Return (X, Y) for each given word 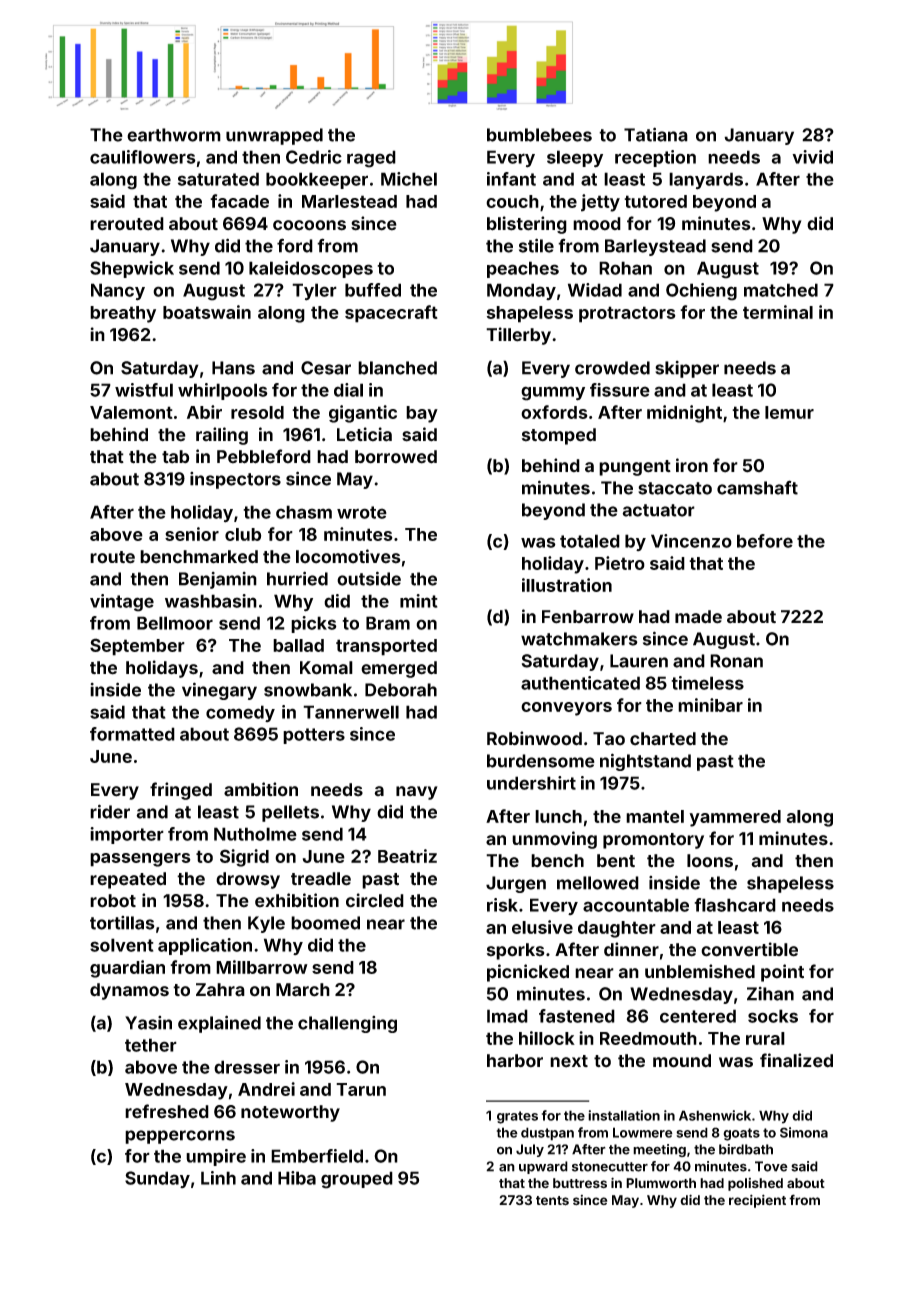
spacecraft (391, 314)
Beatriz (407, 856)
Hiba (297, 1178)
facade (239, 201)
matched (781, 290)
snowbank (308, 690)
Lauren (639, 661)
